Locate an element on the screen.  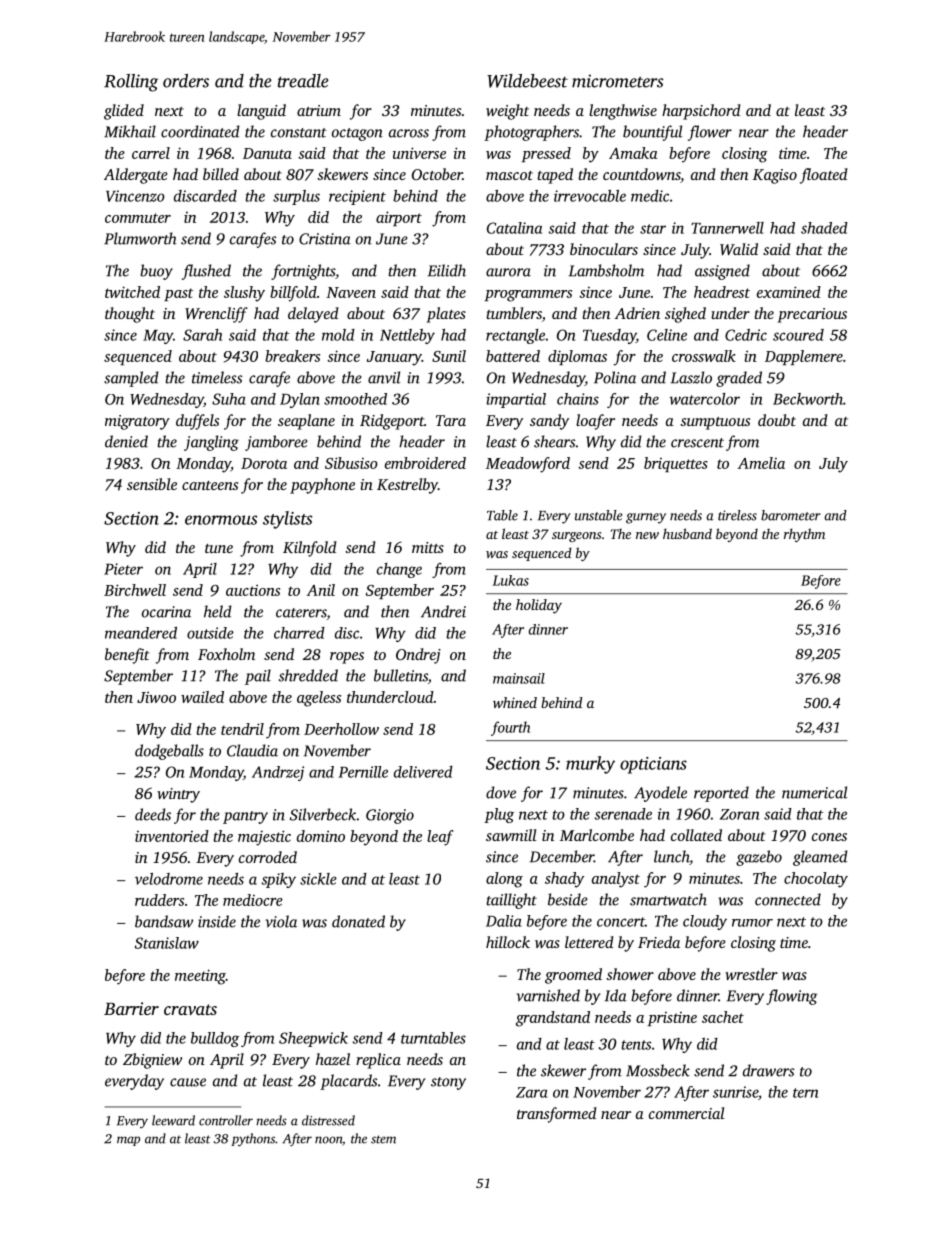
lengthwise is located at coordinates (623, 112).
